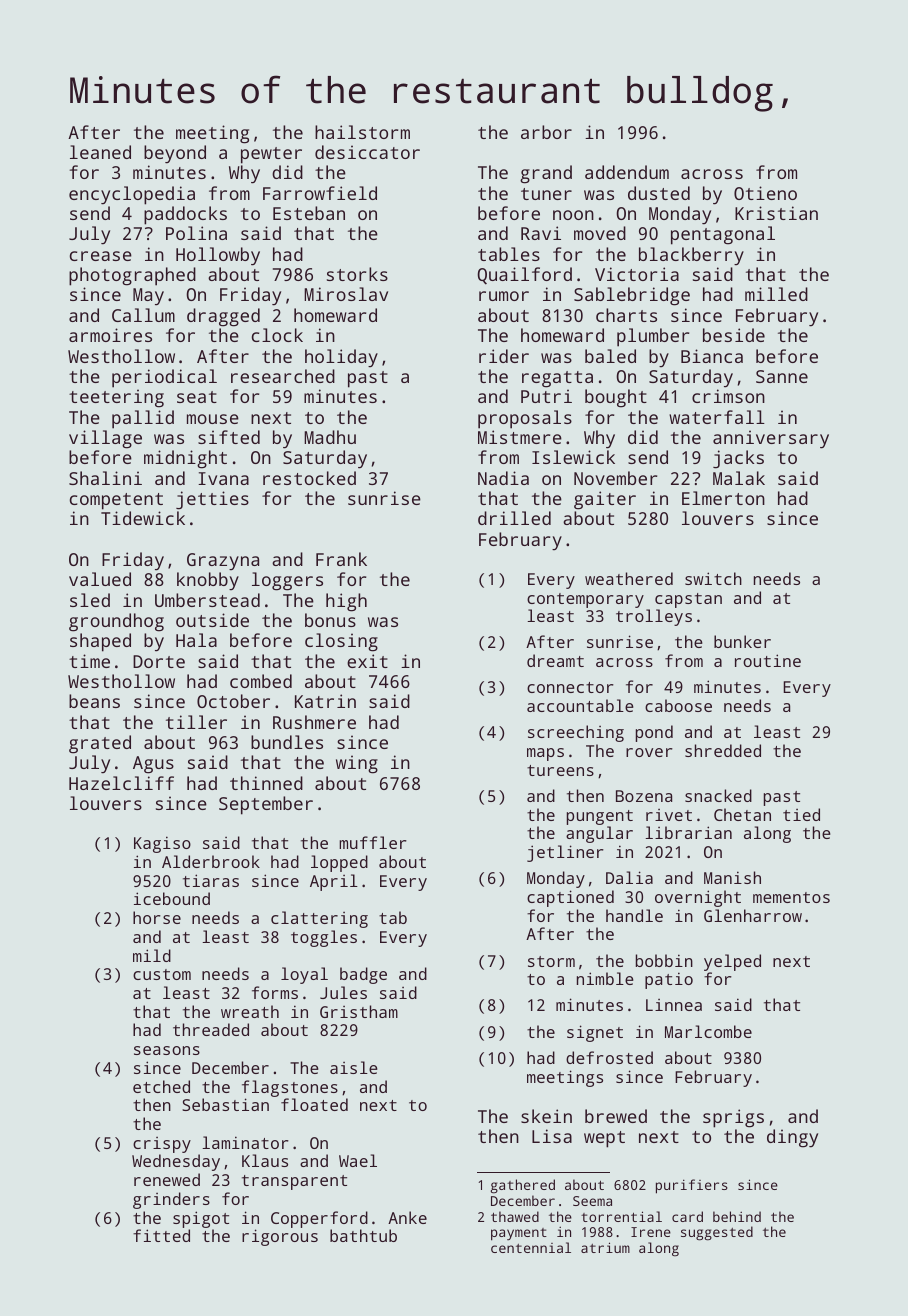  What do you see at coordinates (161, 1235) in the screenshot?
I see `fitted` at bounding box center [161, 1235].
